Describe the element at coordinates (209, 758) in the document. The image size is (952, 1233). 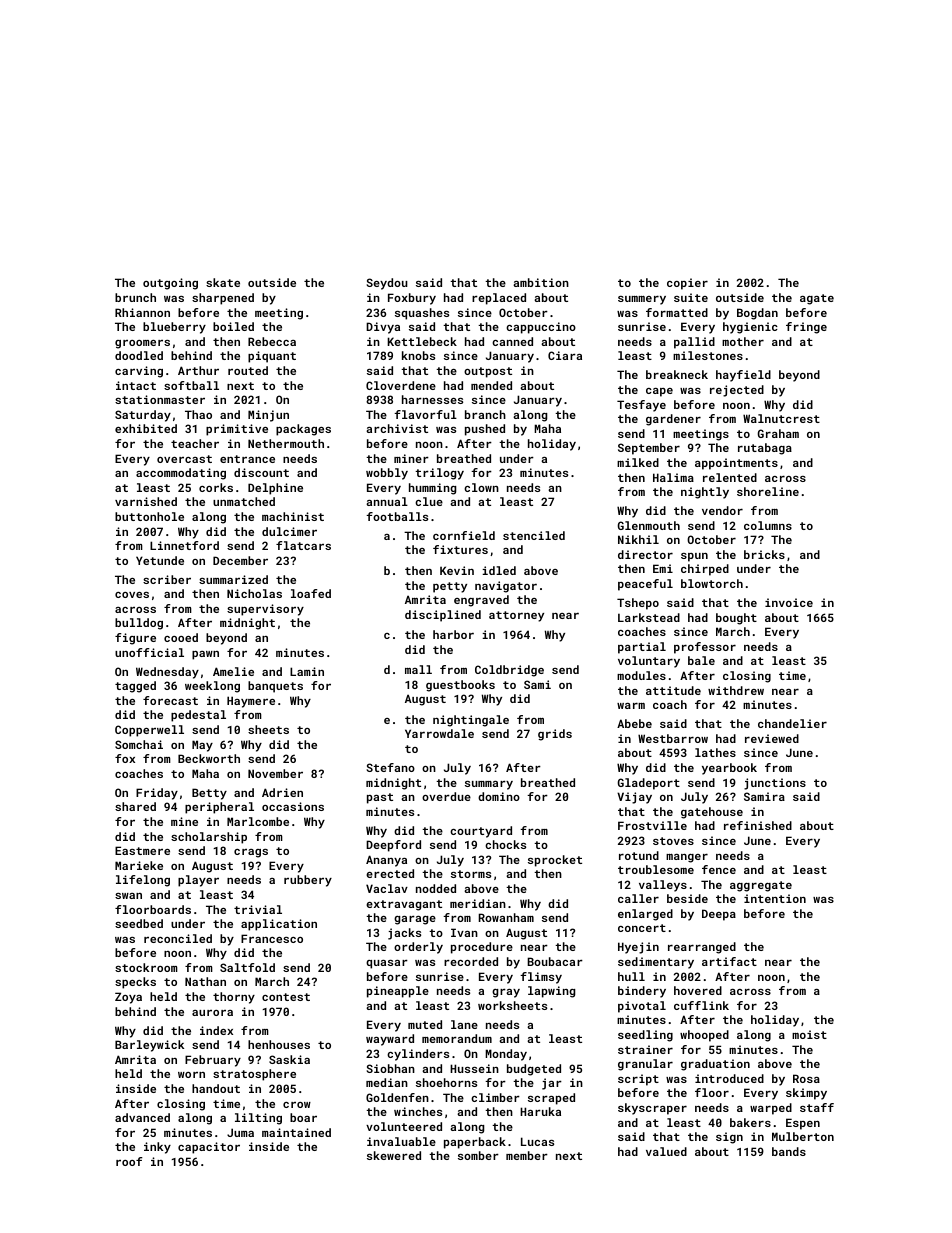
I see `Beckworth` at that location.
